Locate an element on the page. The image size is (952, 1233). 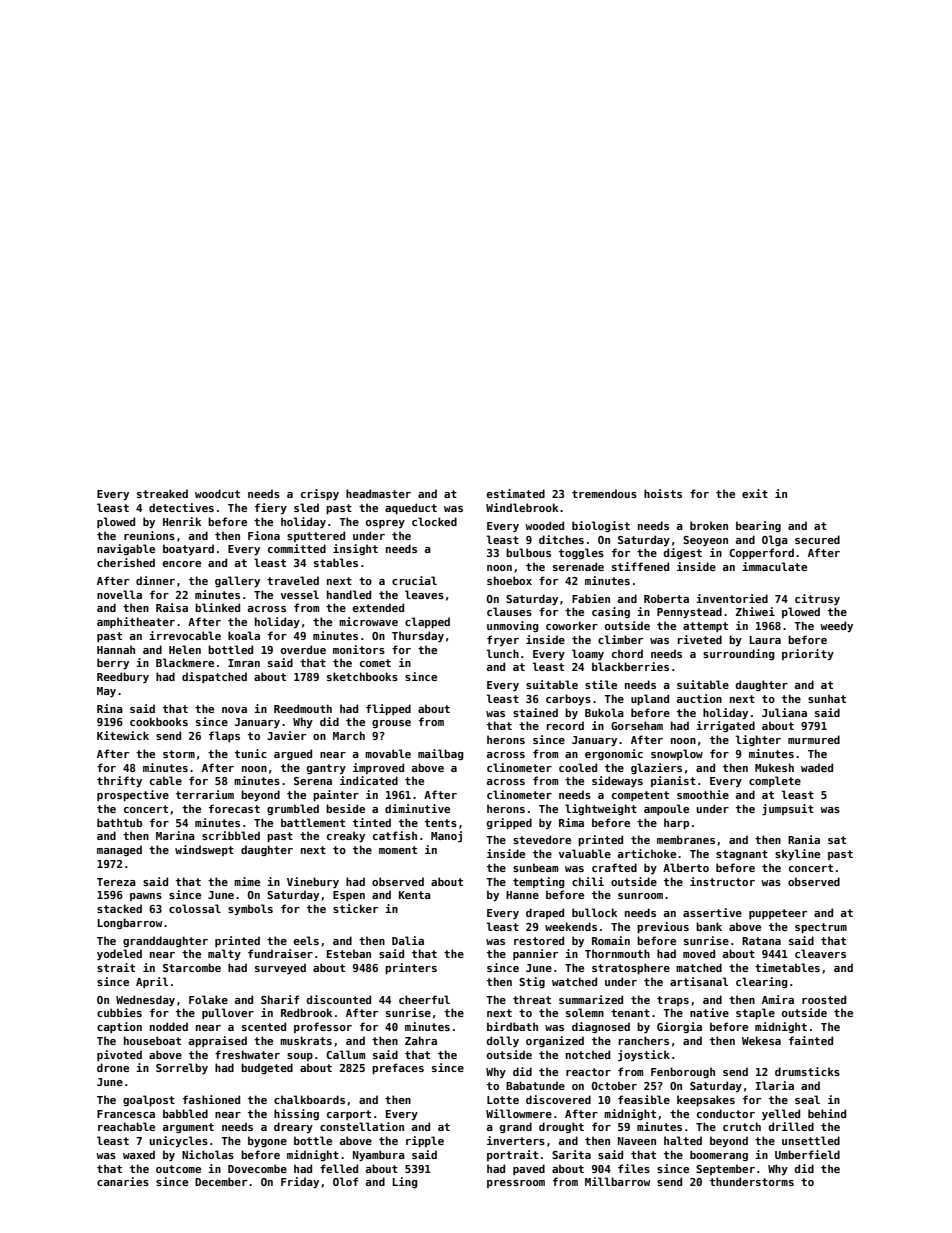
murmured is located at coordinates (814, 739).
